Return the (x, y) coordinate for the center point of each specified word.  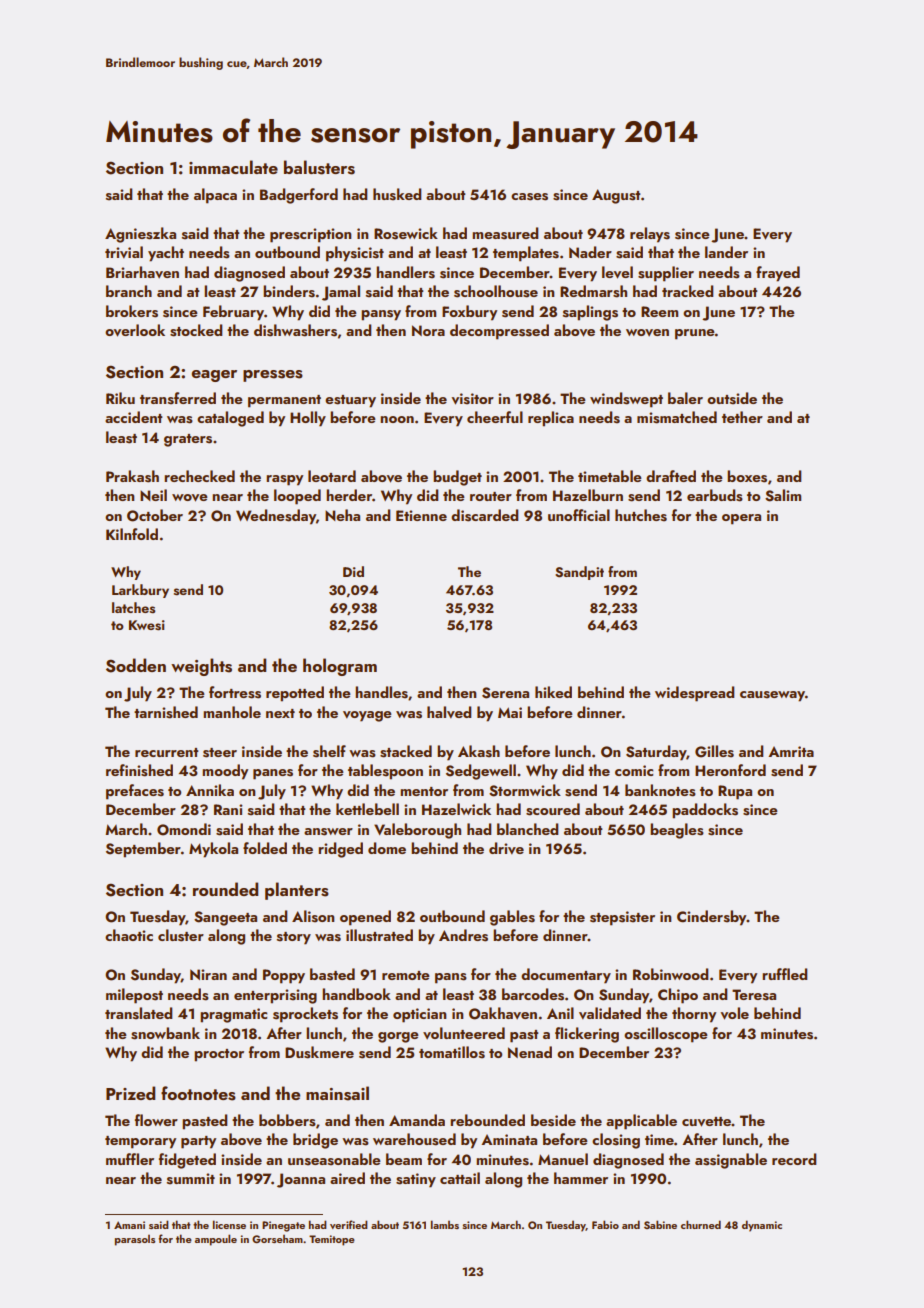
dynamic (762, 1226)
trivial (124, 252)
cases (529, 197)
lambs (445, 1224)
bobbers (287, 1120)
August (616, 196)
